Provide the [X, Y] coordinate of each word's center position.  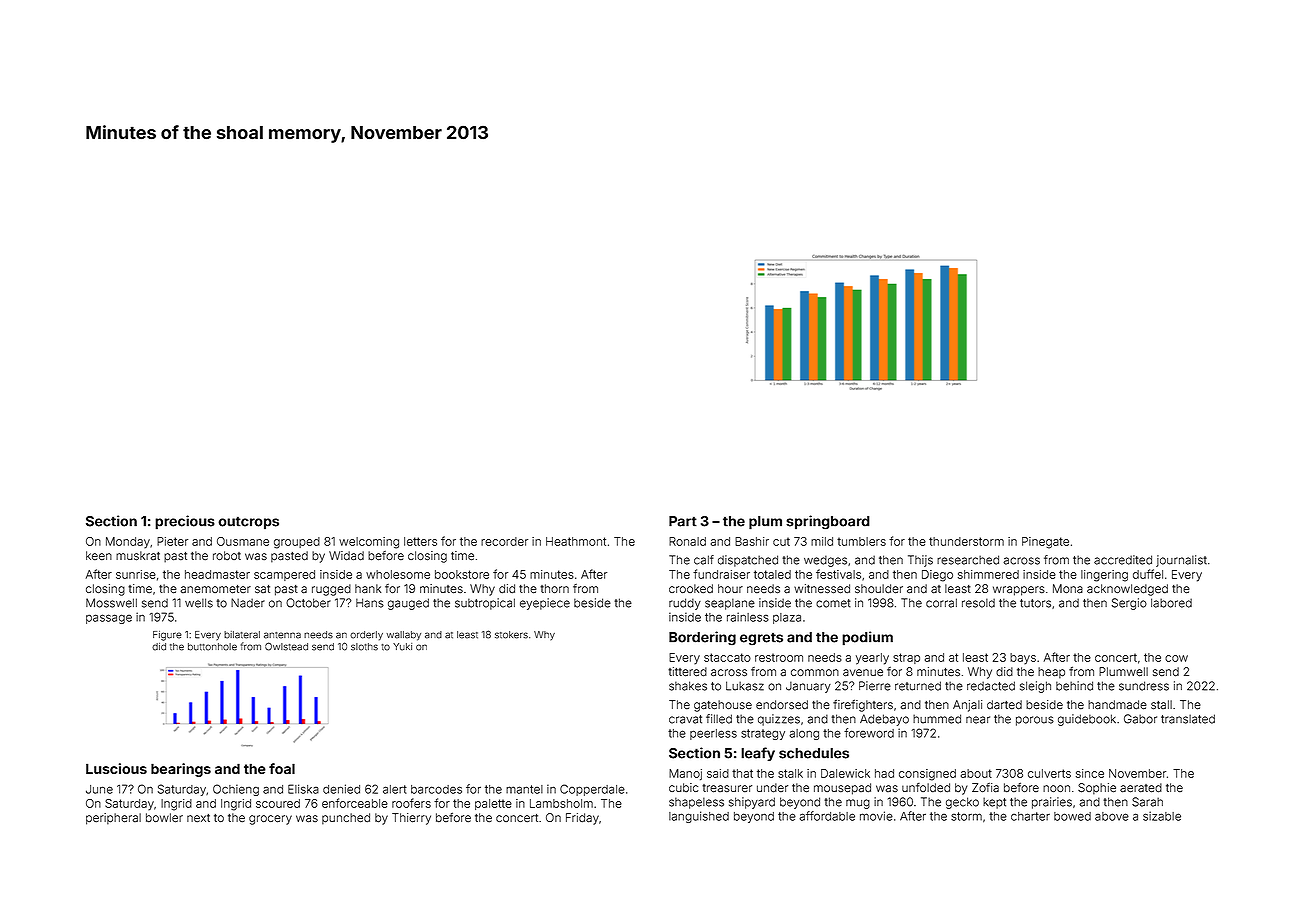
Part [683, 521]
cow [1176, 658]
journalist [1181, 561]
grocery [270, 820]
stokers [511, 635]
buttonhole [212, 647]
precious [185, 522]
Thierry [411, 819]
